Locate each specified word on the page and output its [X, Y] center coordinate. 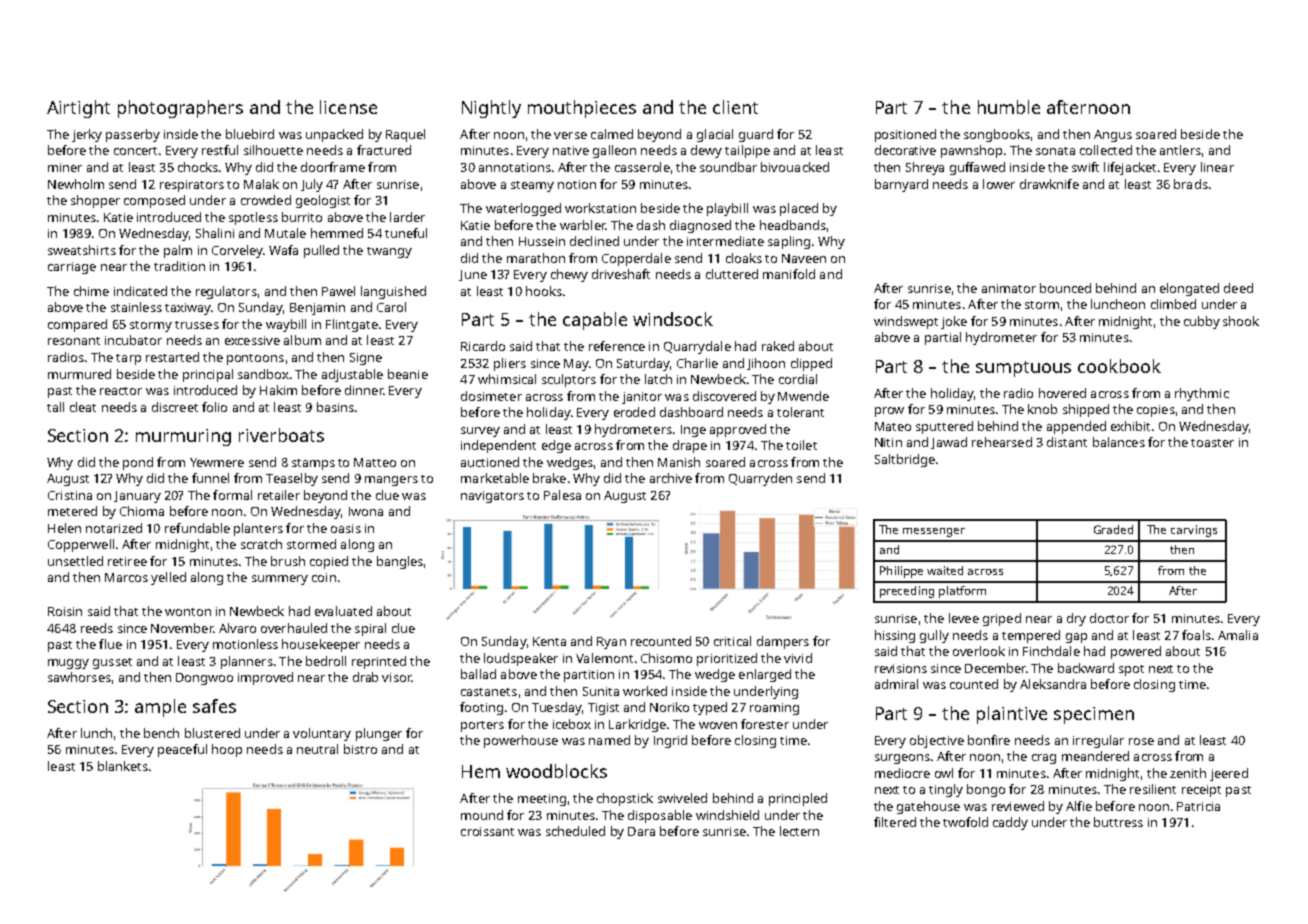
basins [335, 407]
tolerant [800, 412]
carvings [1194, 531]
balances [1119, 442]
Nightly [491, 109]
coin [324, 577]
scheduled [575, 831]
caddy [1010, 823]
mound [482, 815]
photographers [180, 109]
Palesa [562, 495]
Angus [1113, 136]
